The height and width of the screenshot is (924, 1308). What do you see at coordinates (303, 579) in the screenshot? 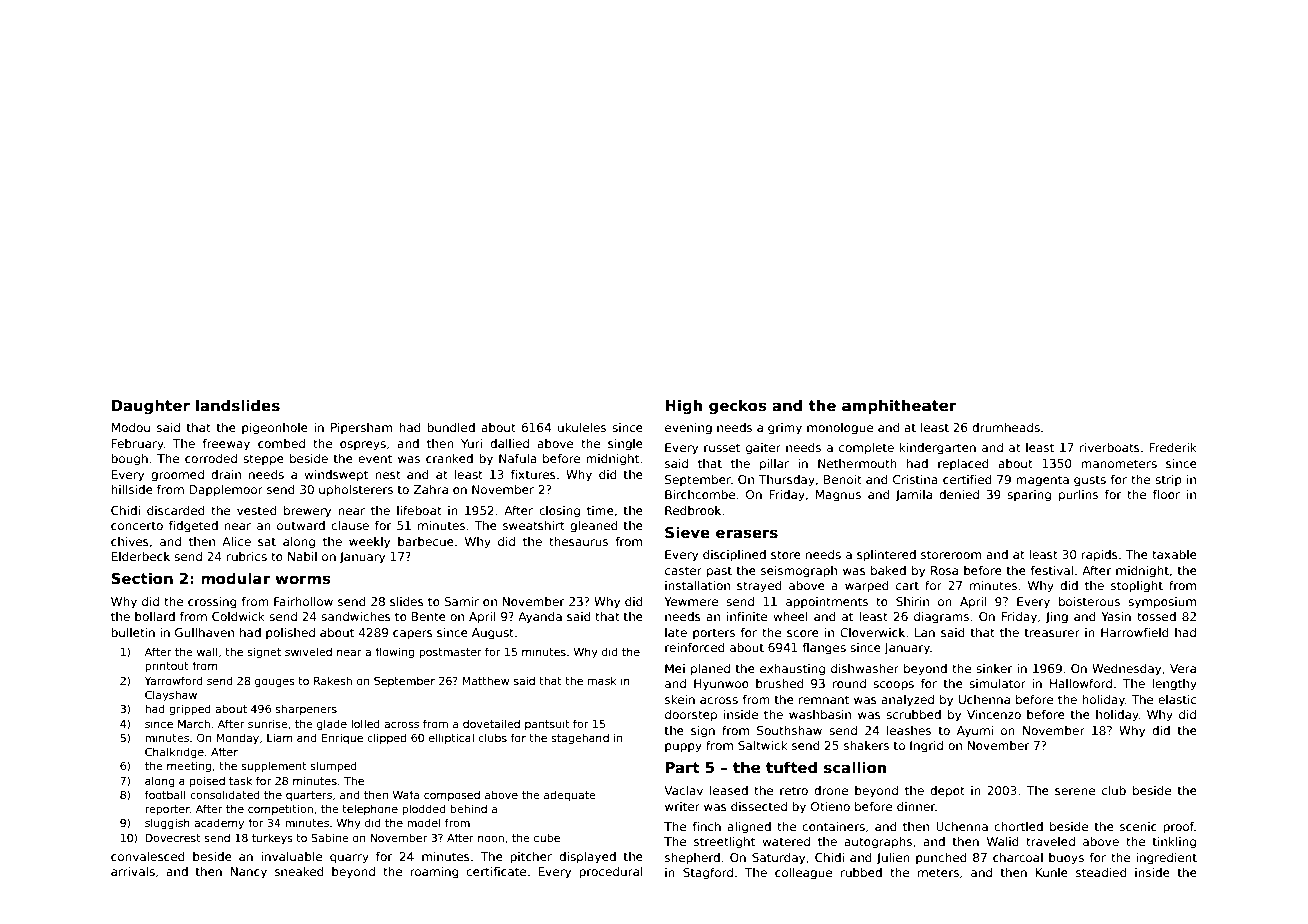
I see `worms` at bounding box center [303, 579].
